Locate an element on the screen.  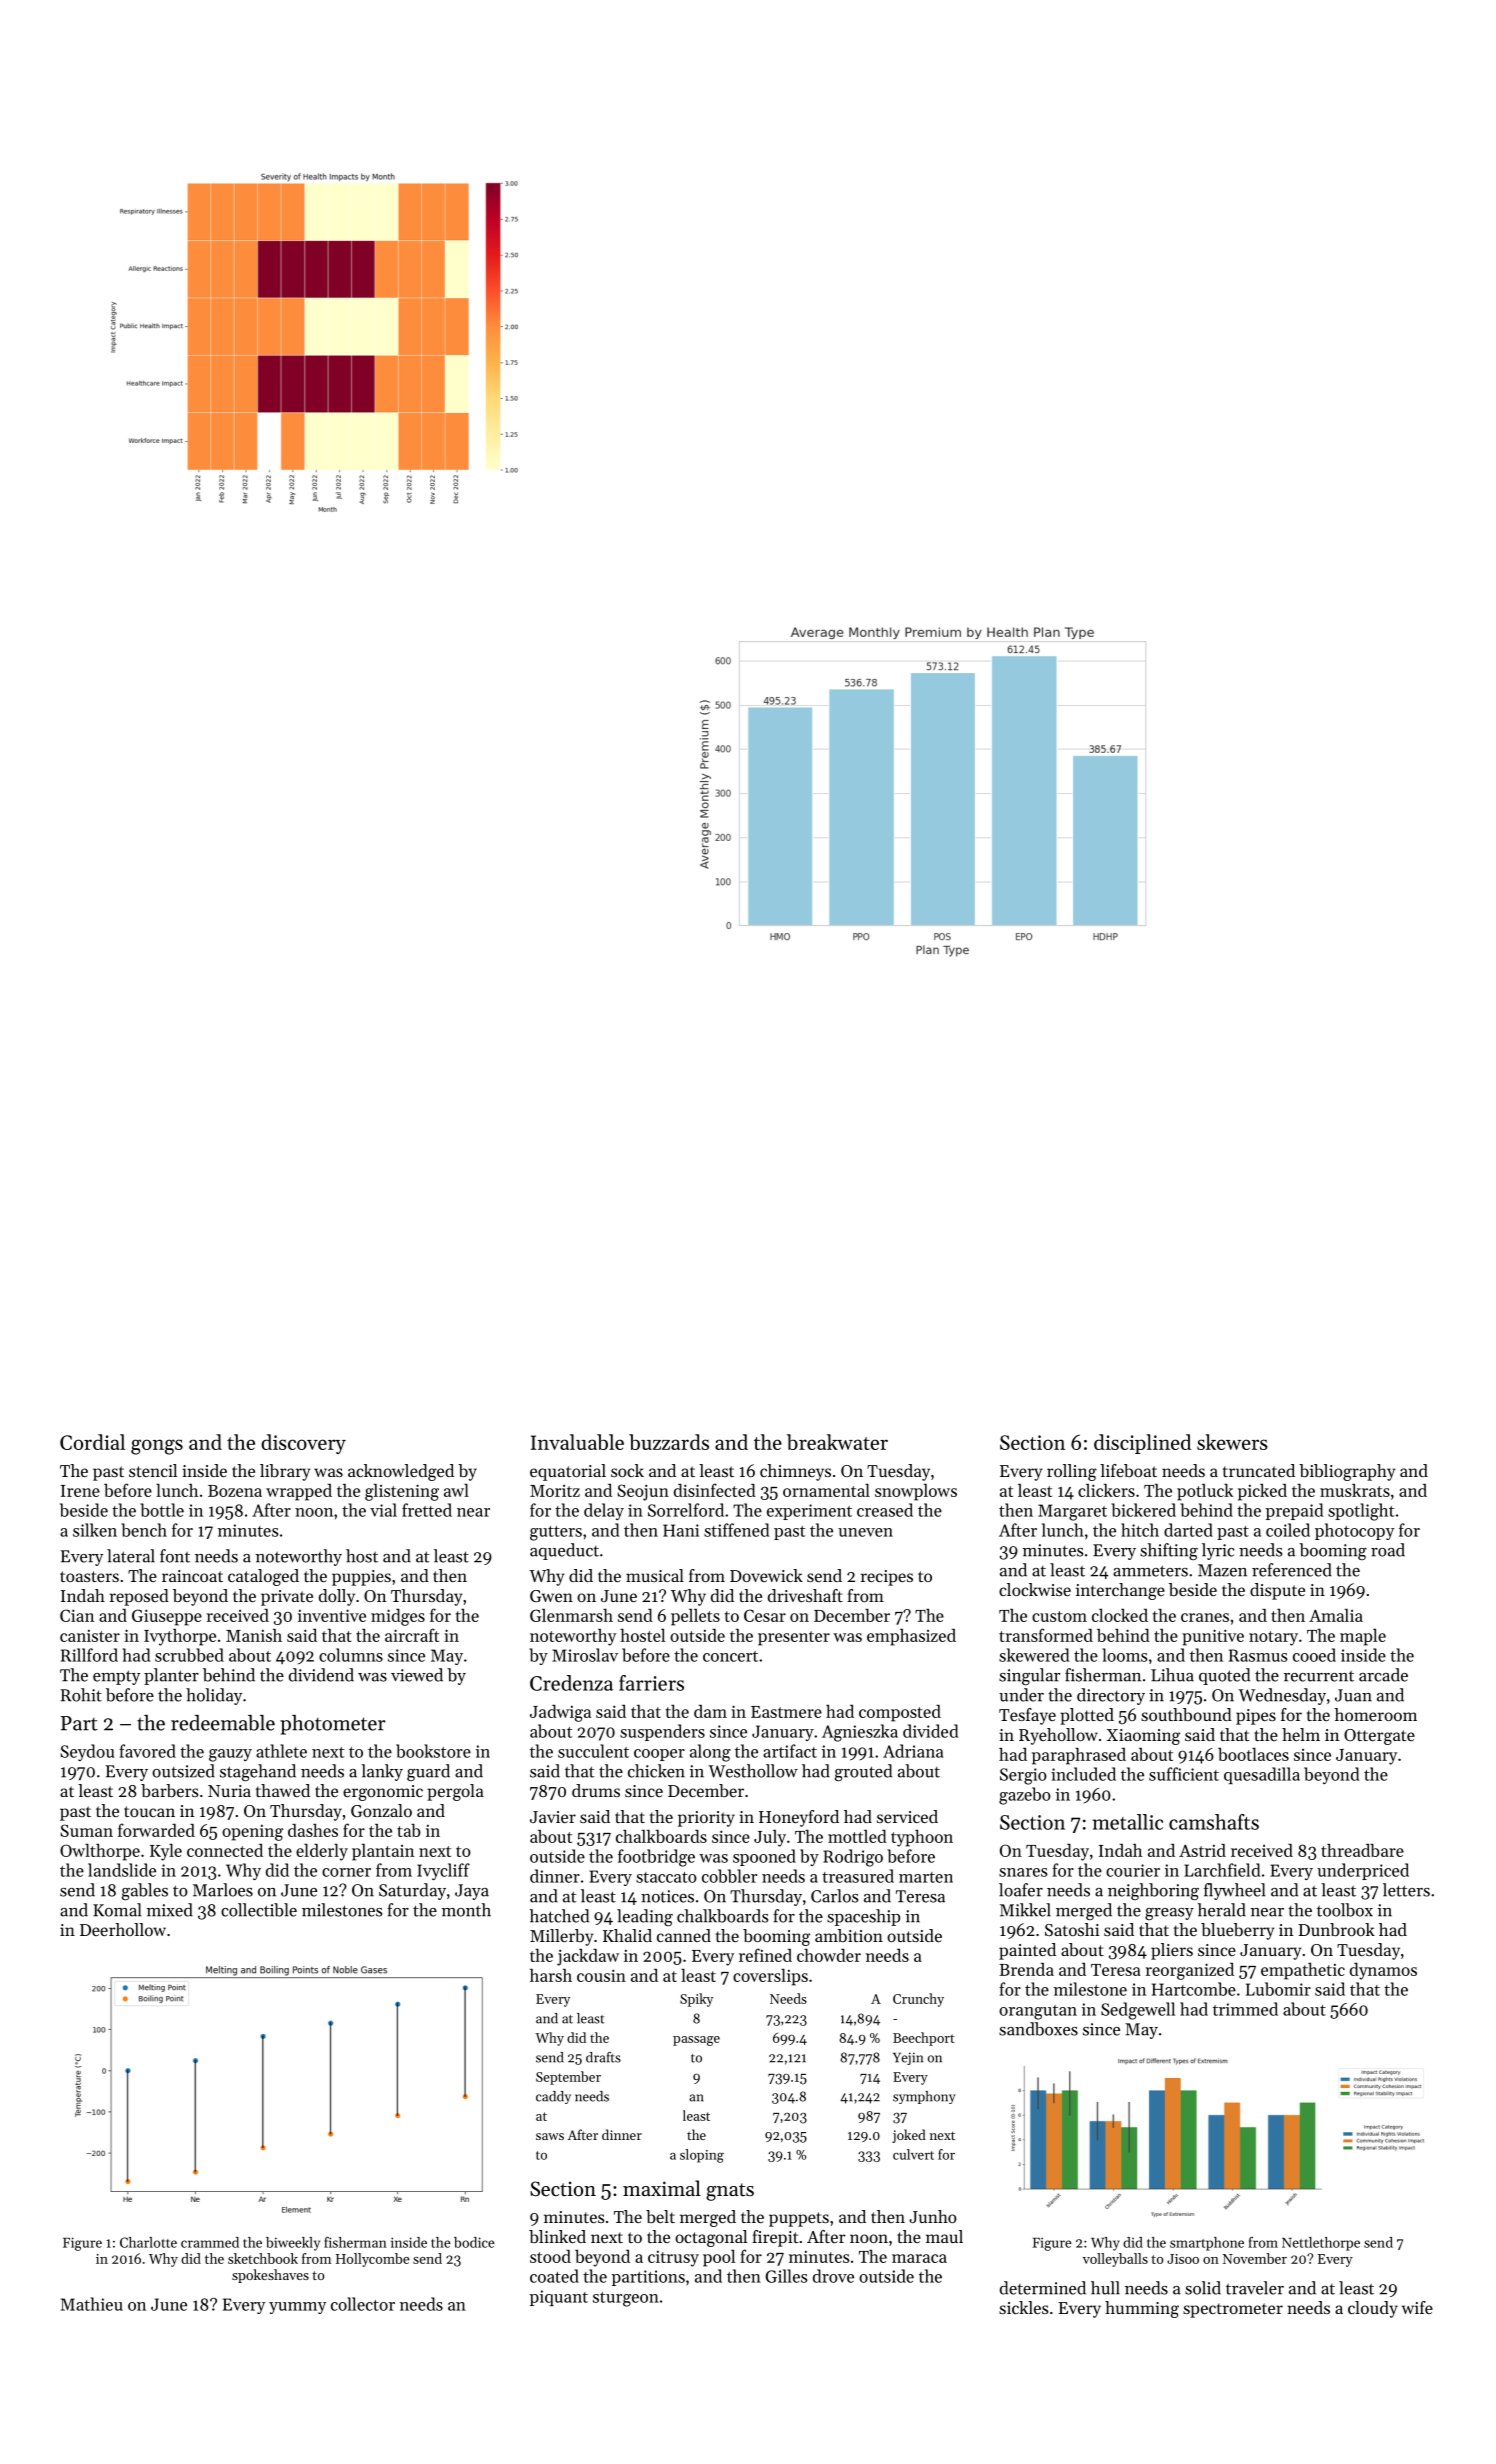
skewers is located at coordinates (1232, 1442).
